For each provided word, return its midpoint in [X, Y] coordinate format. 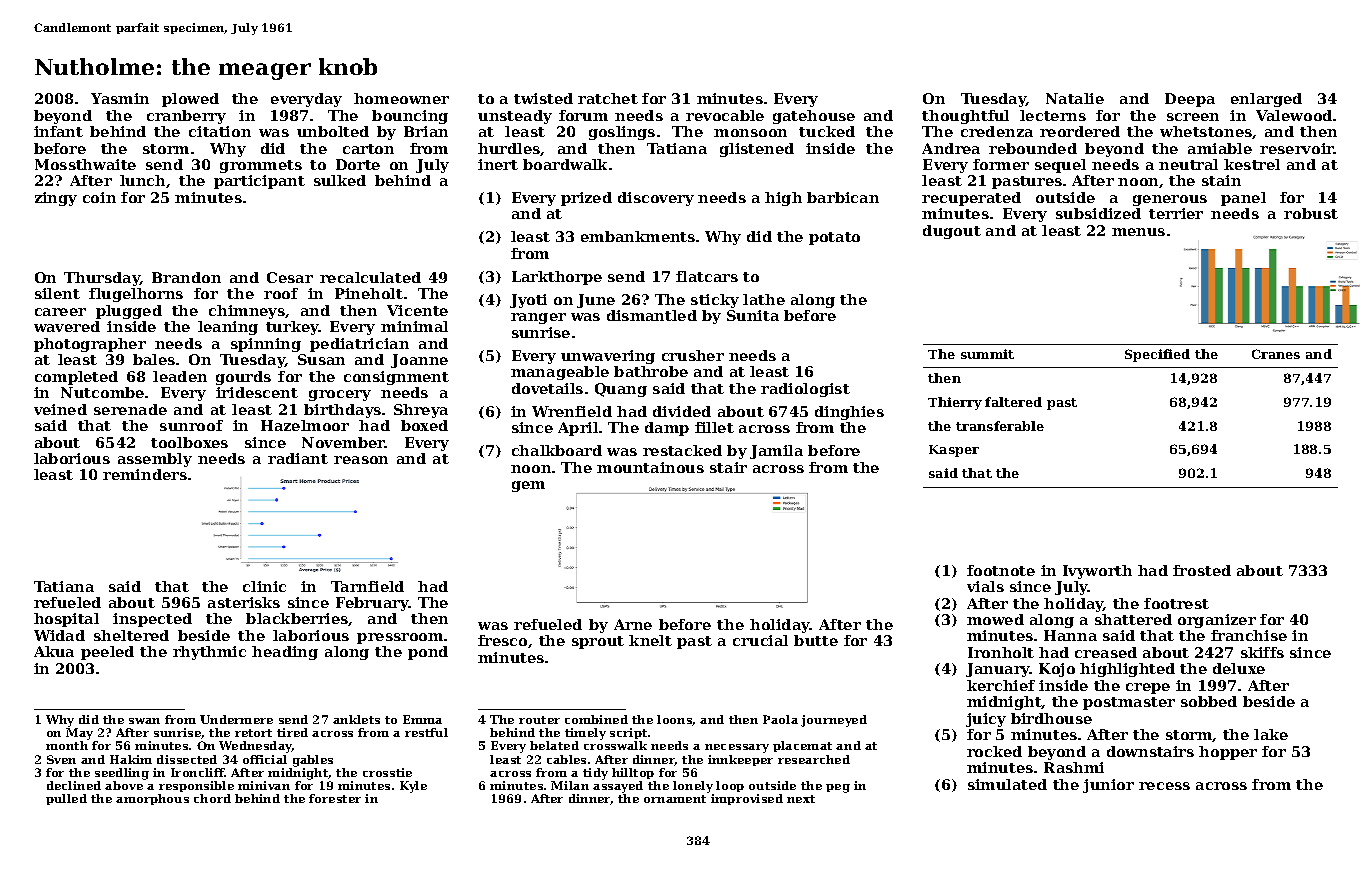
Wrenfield [572, 411]
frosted [1202, 570]
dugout [952, 232]
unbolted [333, 131]
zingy [56, 199]
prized [586, 199]
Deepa [1190, 100]
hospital [66, 620]
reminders [145, 474]
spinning [266, 345]
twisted [543, 98]
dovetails [547, 388]
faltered [1013, 402]
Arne [633, 624]
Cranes [1276, 354]
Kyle [413, 787]
